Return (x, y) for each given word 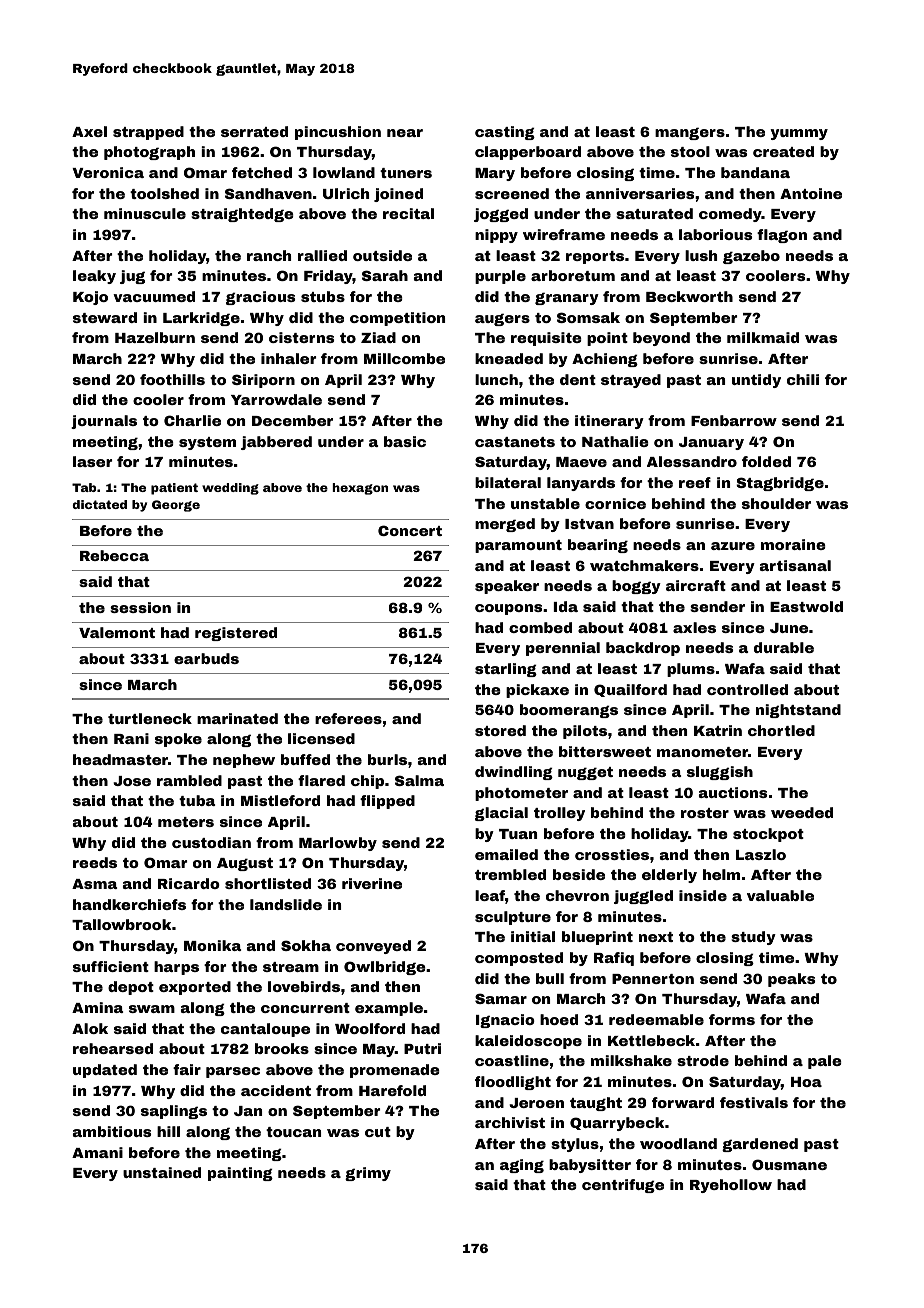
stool (690, 151)
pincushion (338, 133)
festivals (754, 1102)
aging (522, 1166)
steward (105, 317)
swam (152, 1009)
